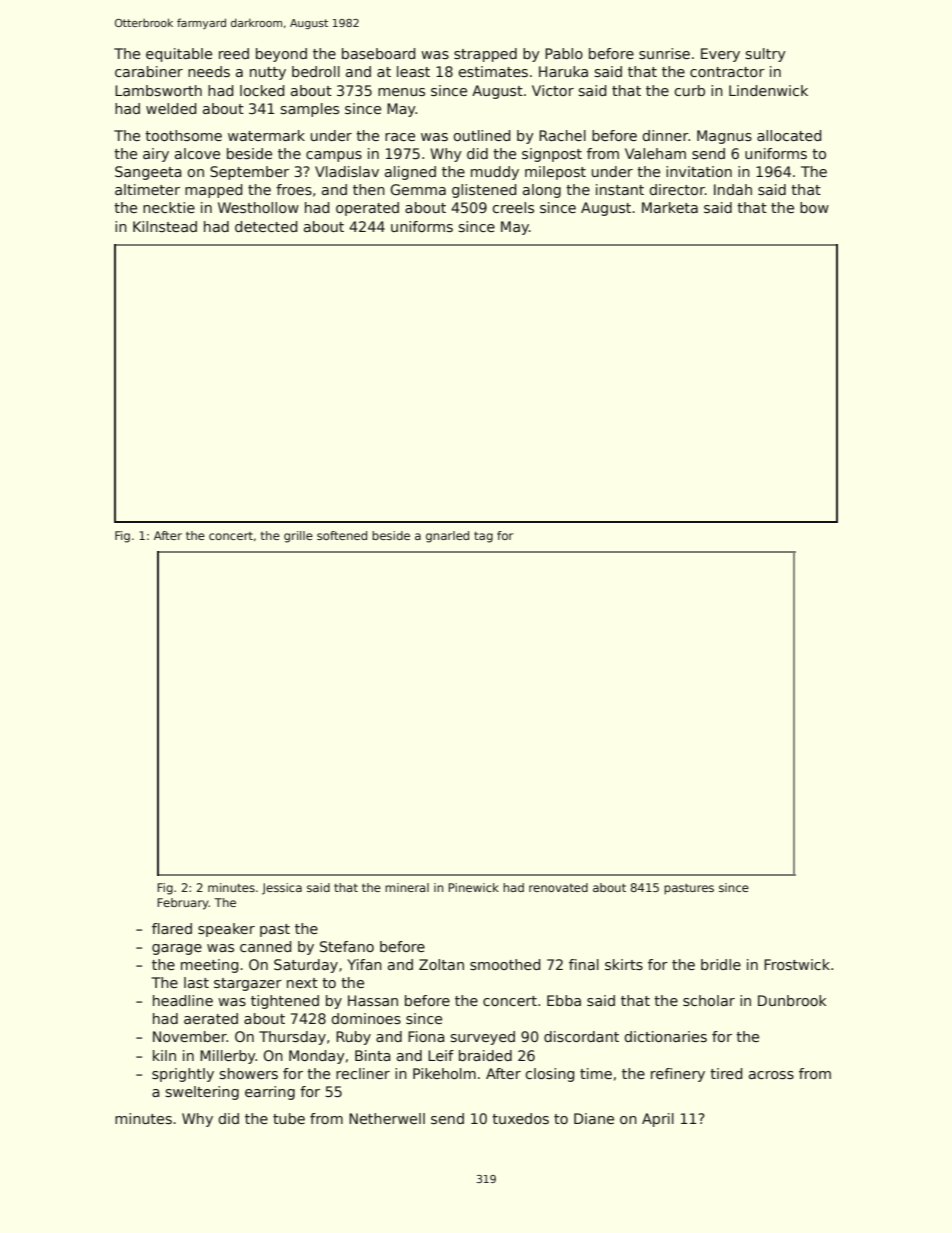  I want to click on along, so click(542, 191).
